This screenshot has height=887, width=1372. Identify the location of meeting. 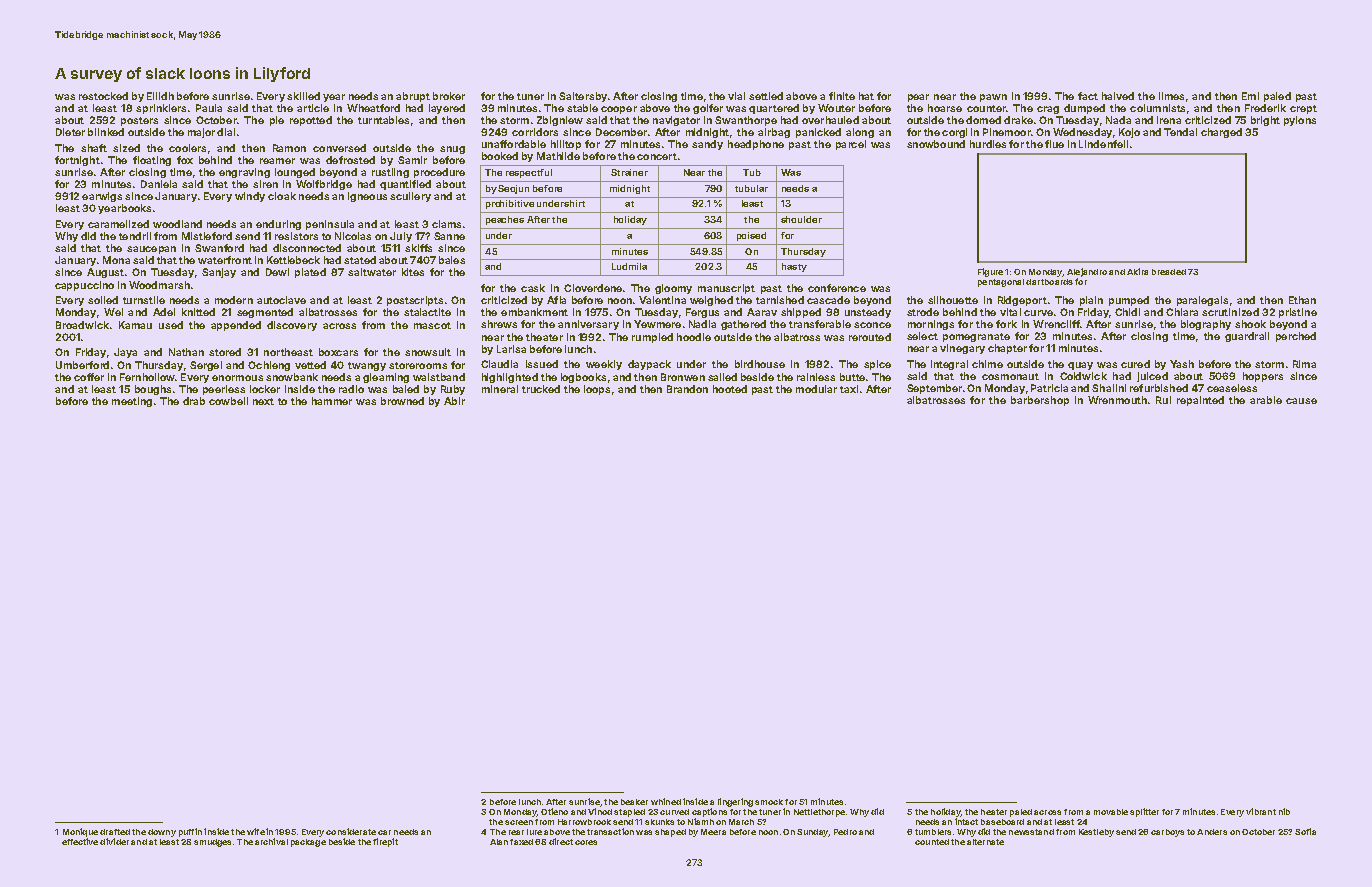
(132, 402).
